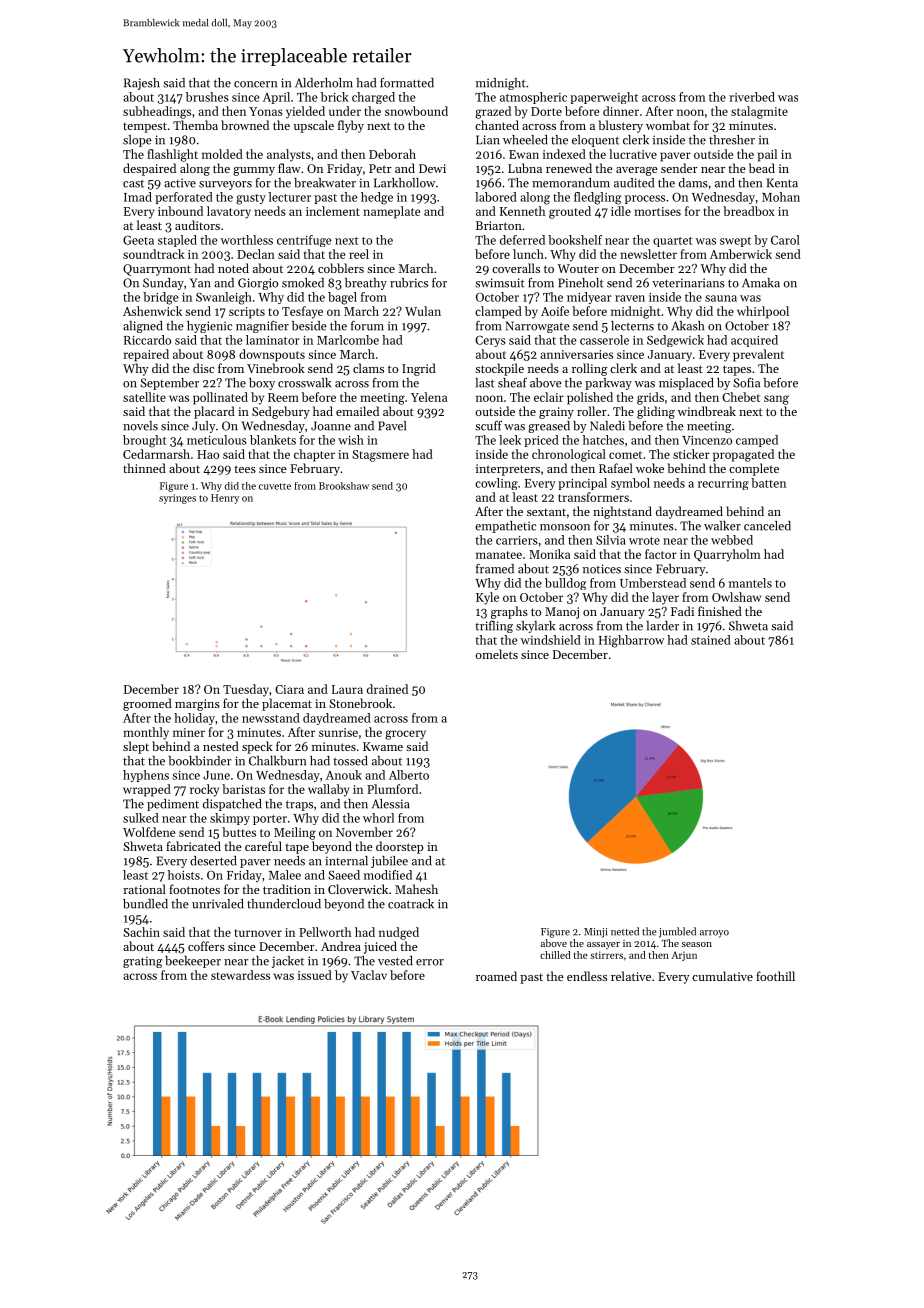 The height and width of the screenshot is (1308, 924). I want to click on Amaka, so click(761, 283).
